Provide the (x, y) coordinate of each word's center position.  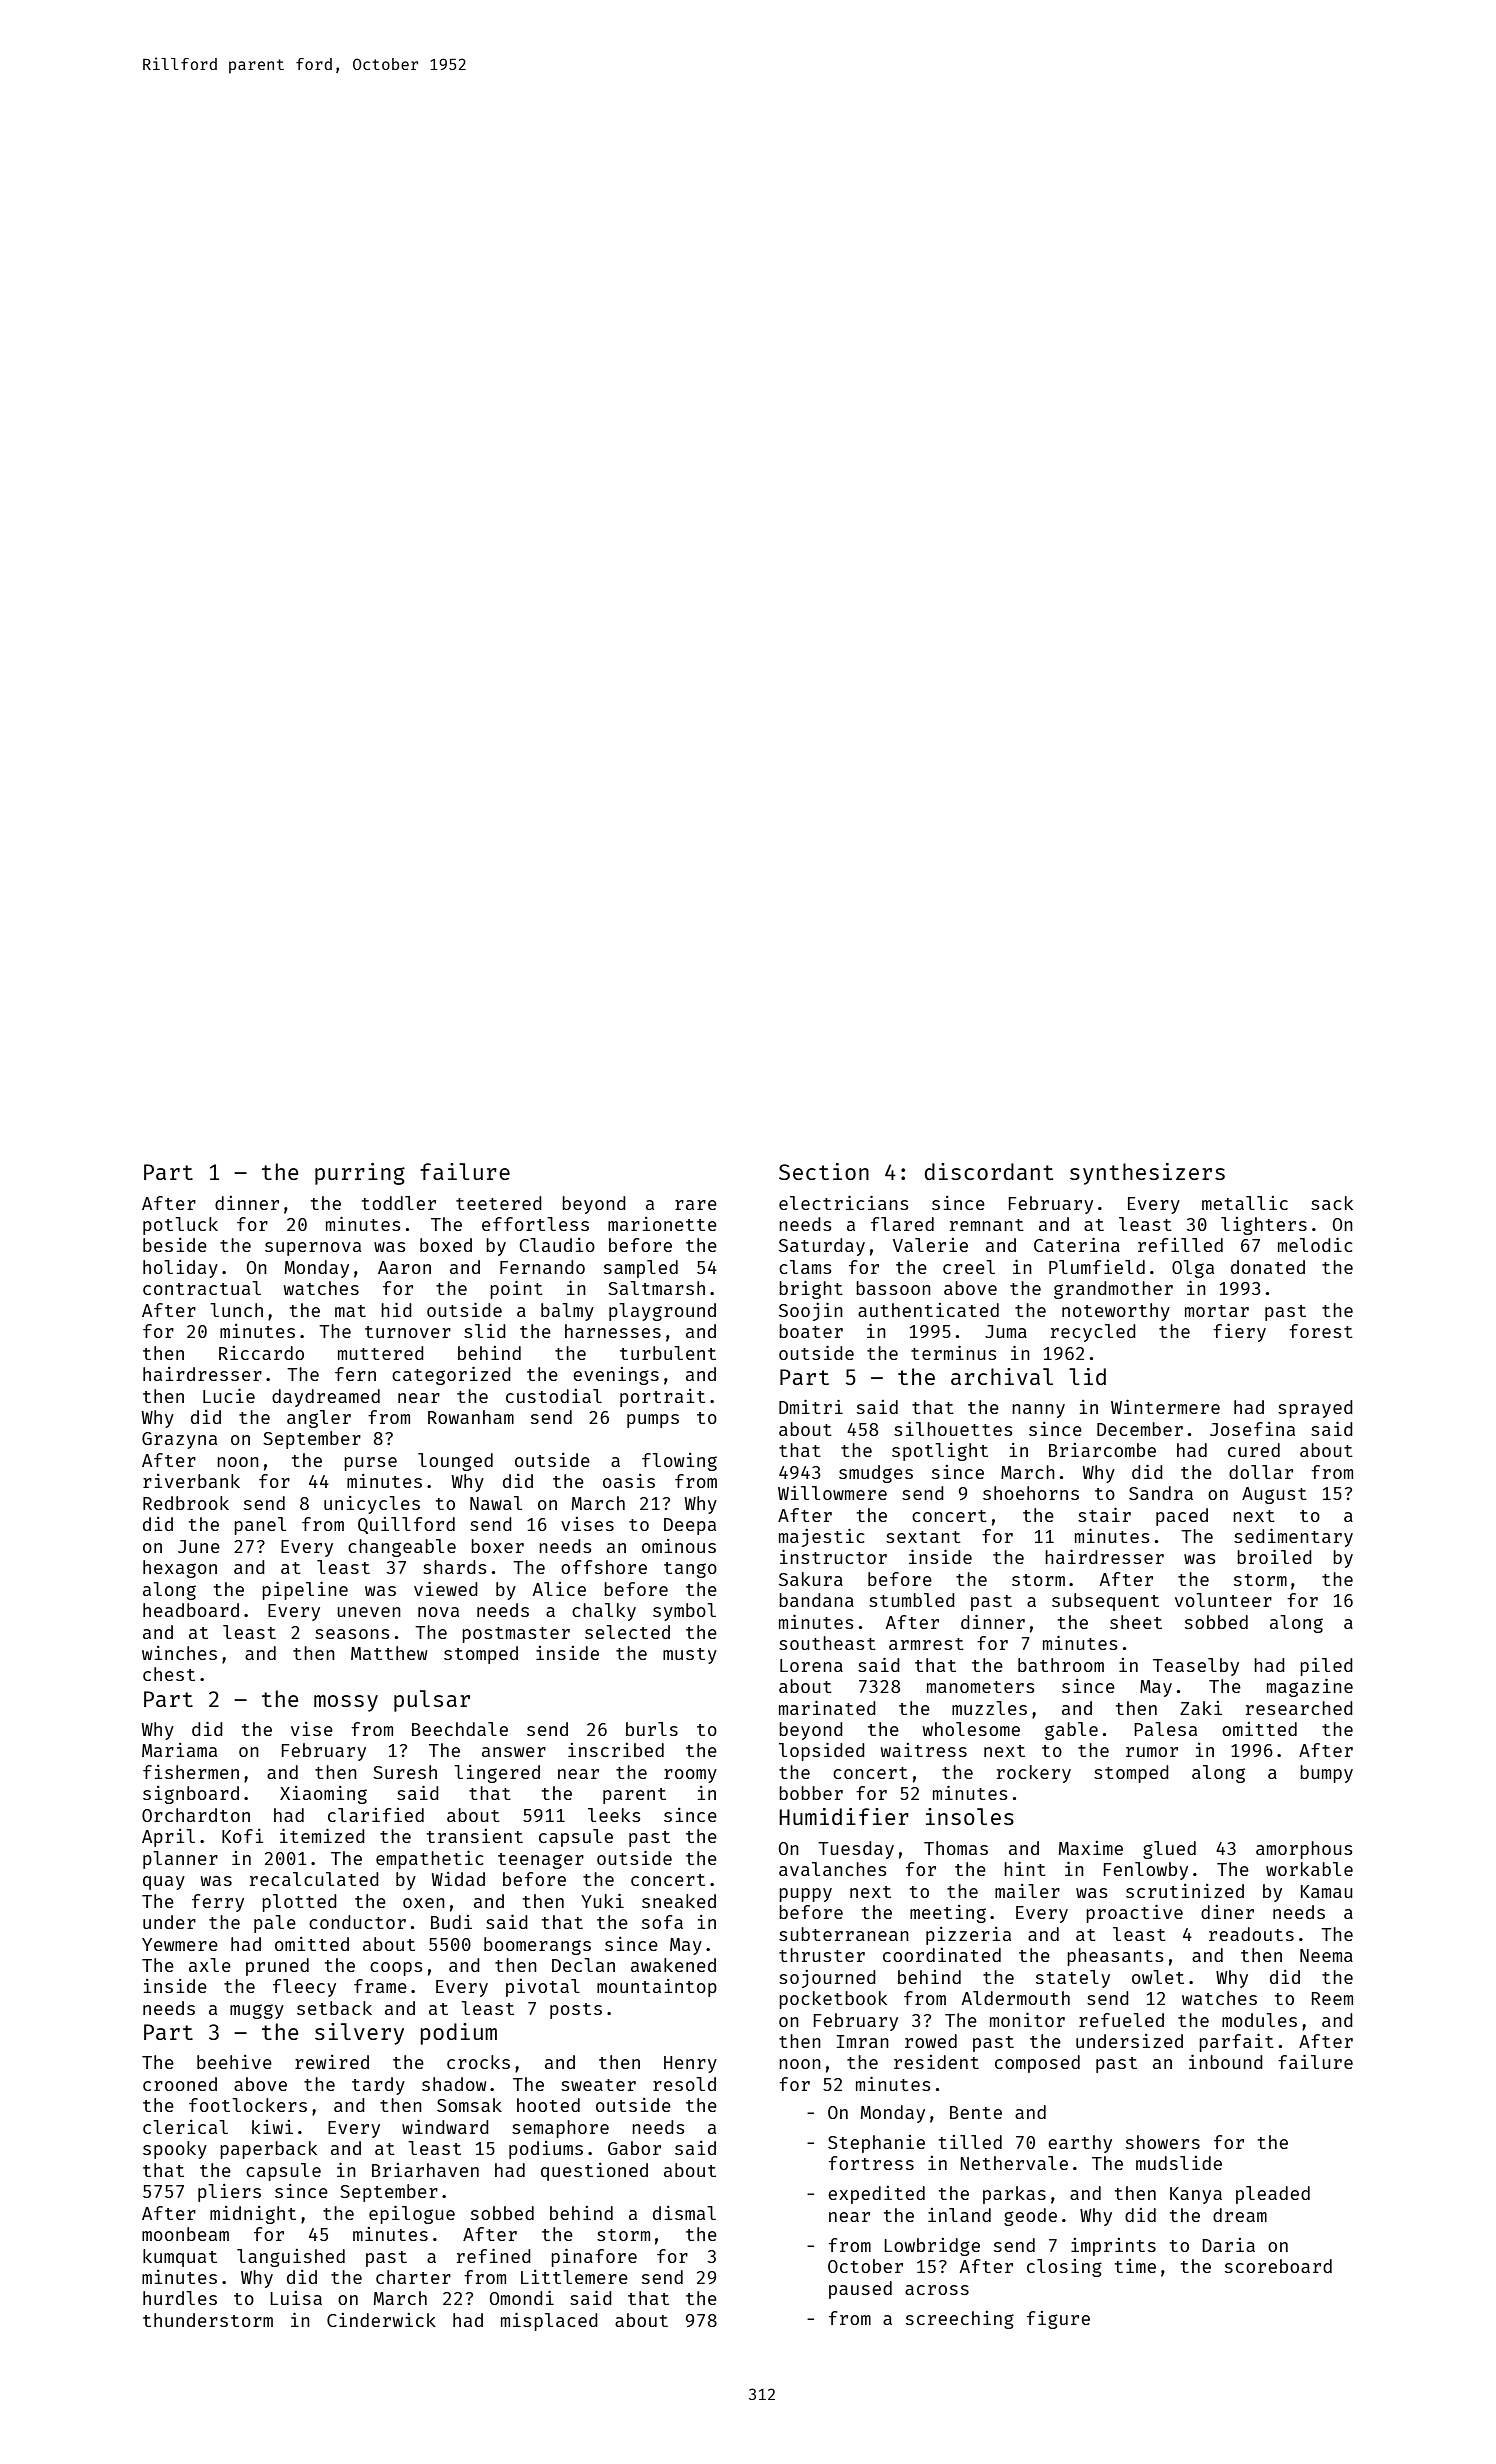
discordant (989, 1171)
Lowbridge (932, 2247)
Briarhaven (425, 2170)
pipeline (305, 1590)
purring (360, 1174)
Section (824, 1171)
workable (1309, 1869)
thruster (822, 1955)
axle (210, 1965)
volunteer (1223, 1600)
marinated (827, 1707)
